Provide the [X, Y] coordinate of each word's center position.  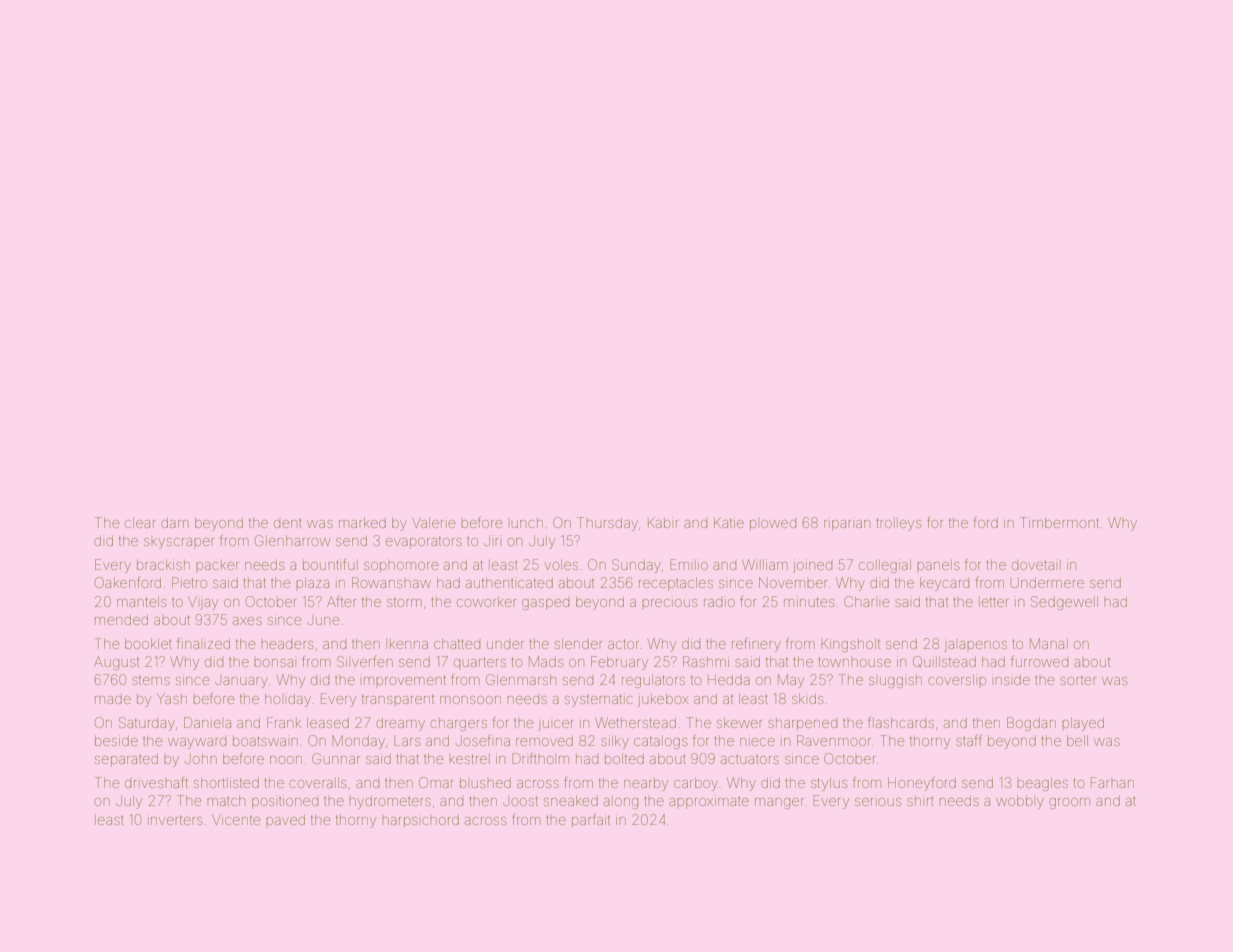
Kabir [663, 523]
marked [362, 523]
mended [121, 620]
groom [1069, 803]
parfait [591, 821]
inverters [175, 819]
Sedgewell [1064, 603]
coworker [486, 602]
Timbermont [1059, 522]
